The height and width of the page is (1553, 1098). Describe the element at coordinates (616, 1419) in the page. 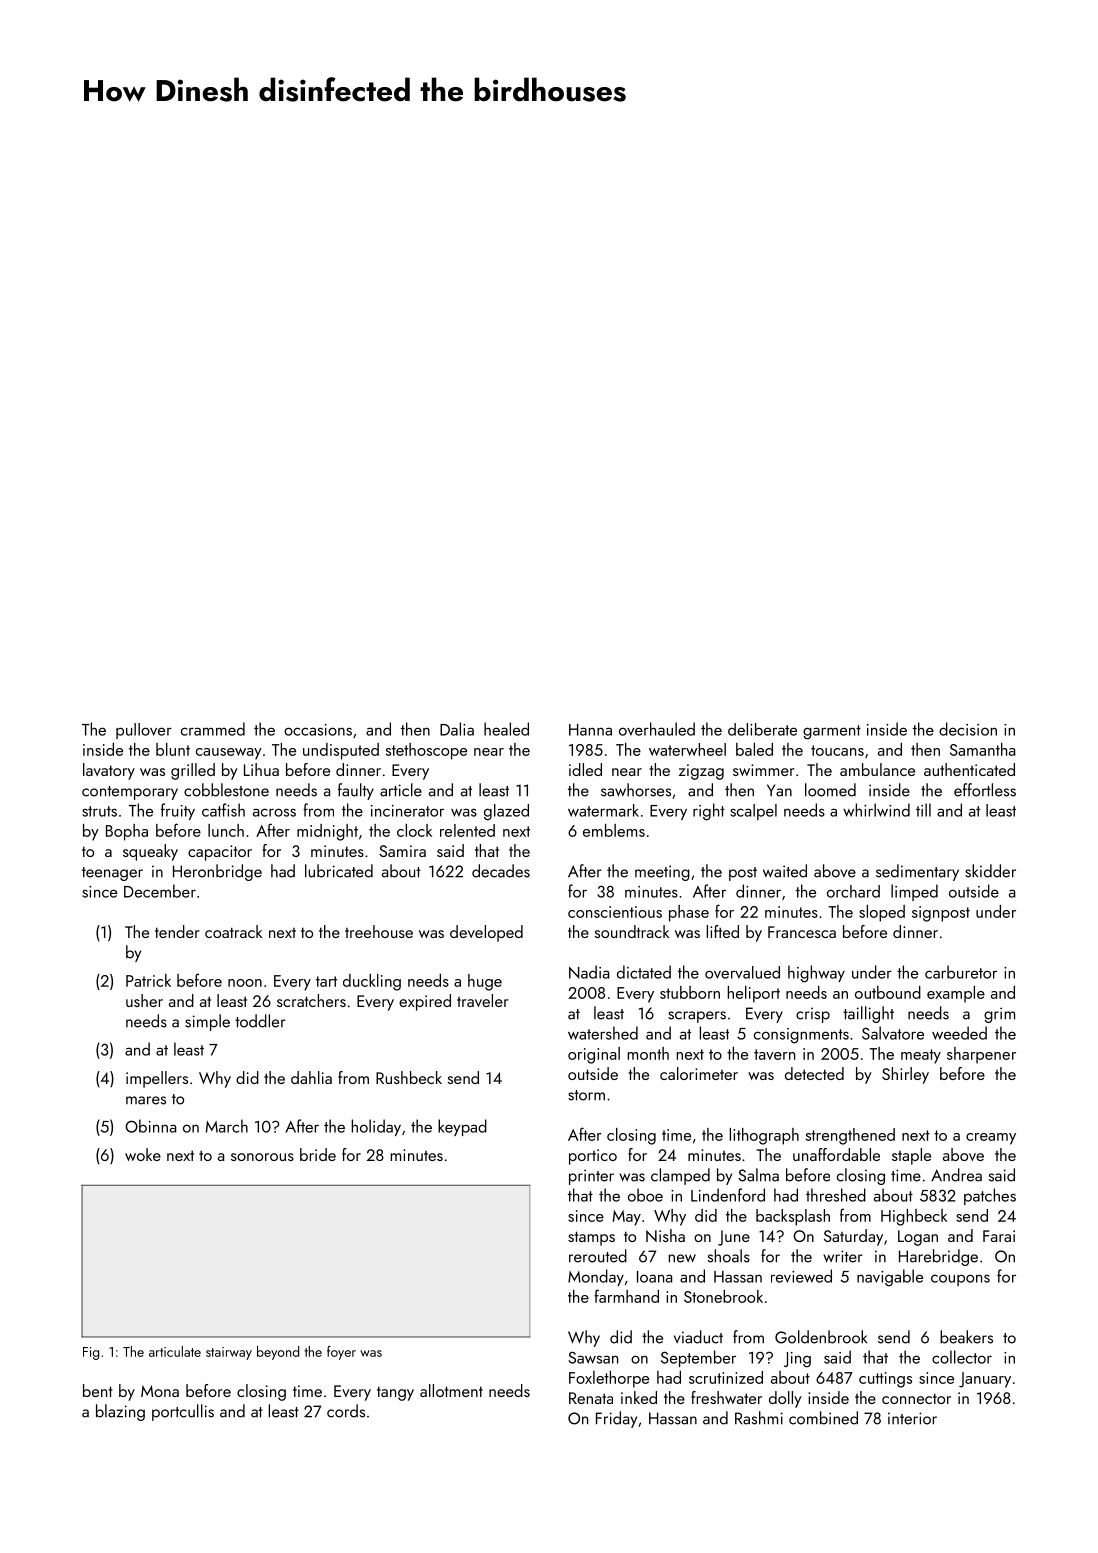

I see `Friday` at that location.
